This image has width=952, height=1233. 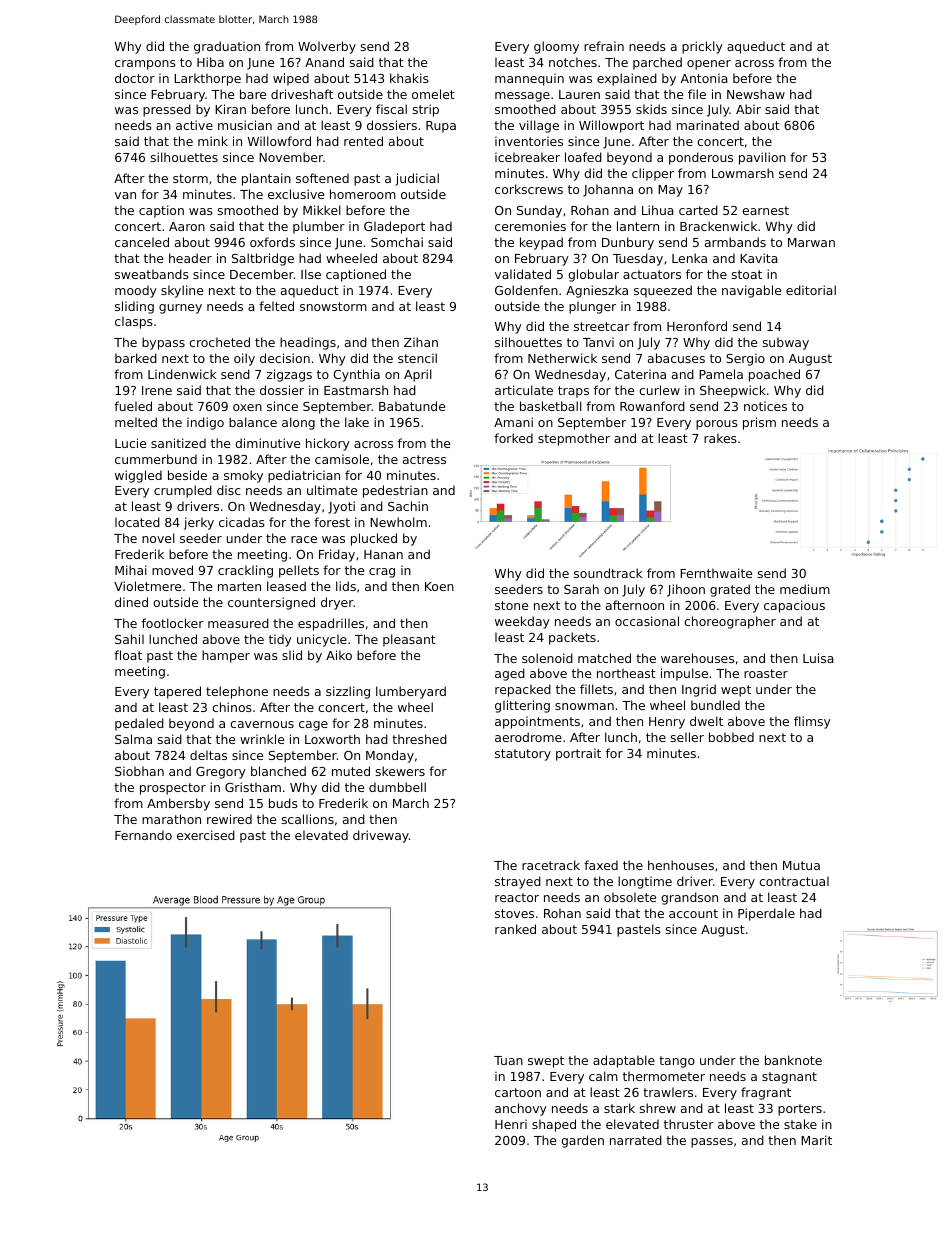 What do you see at coordinates (547, 658) in the image?
I see `solenoid` at bounding box center [547, 658].
